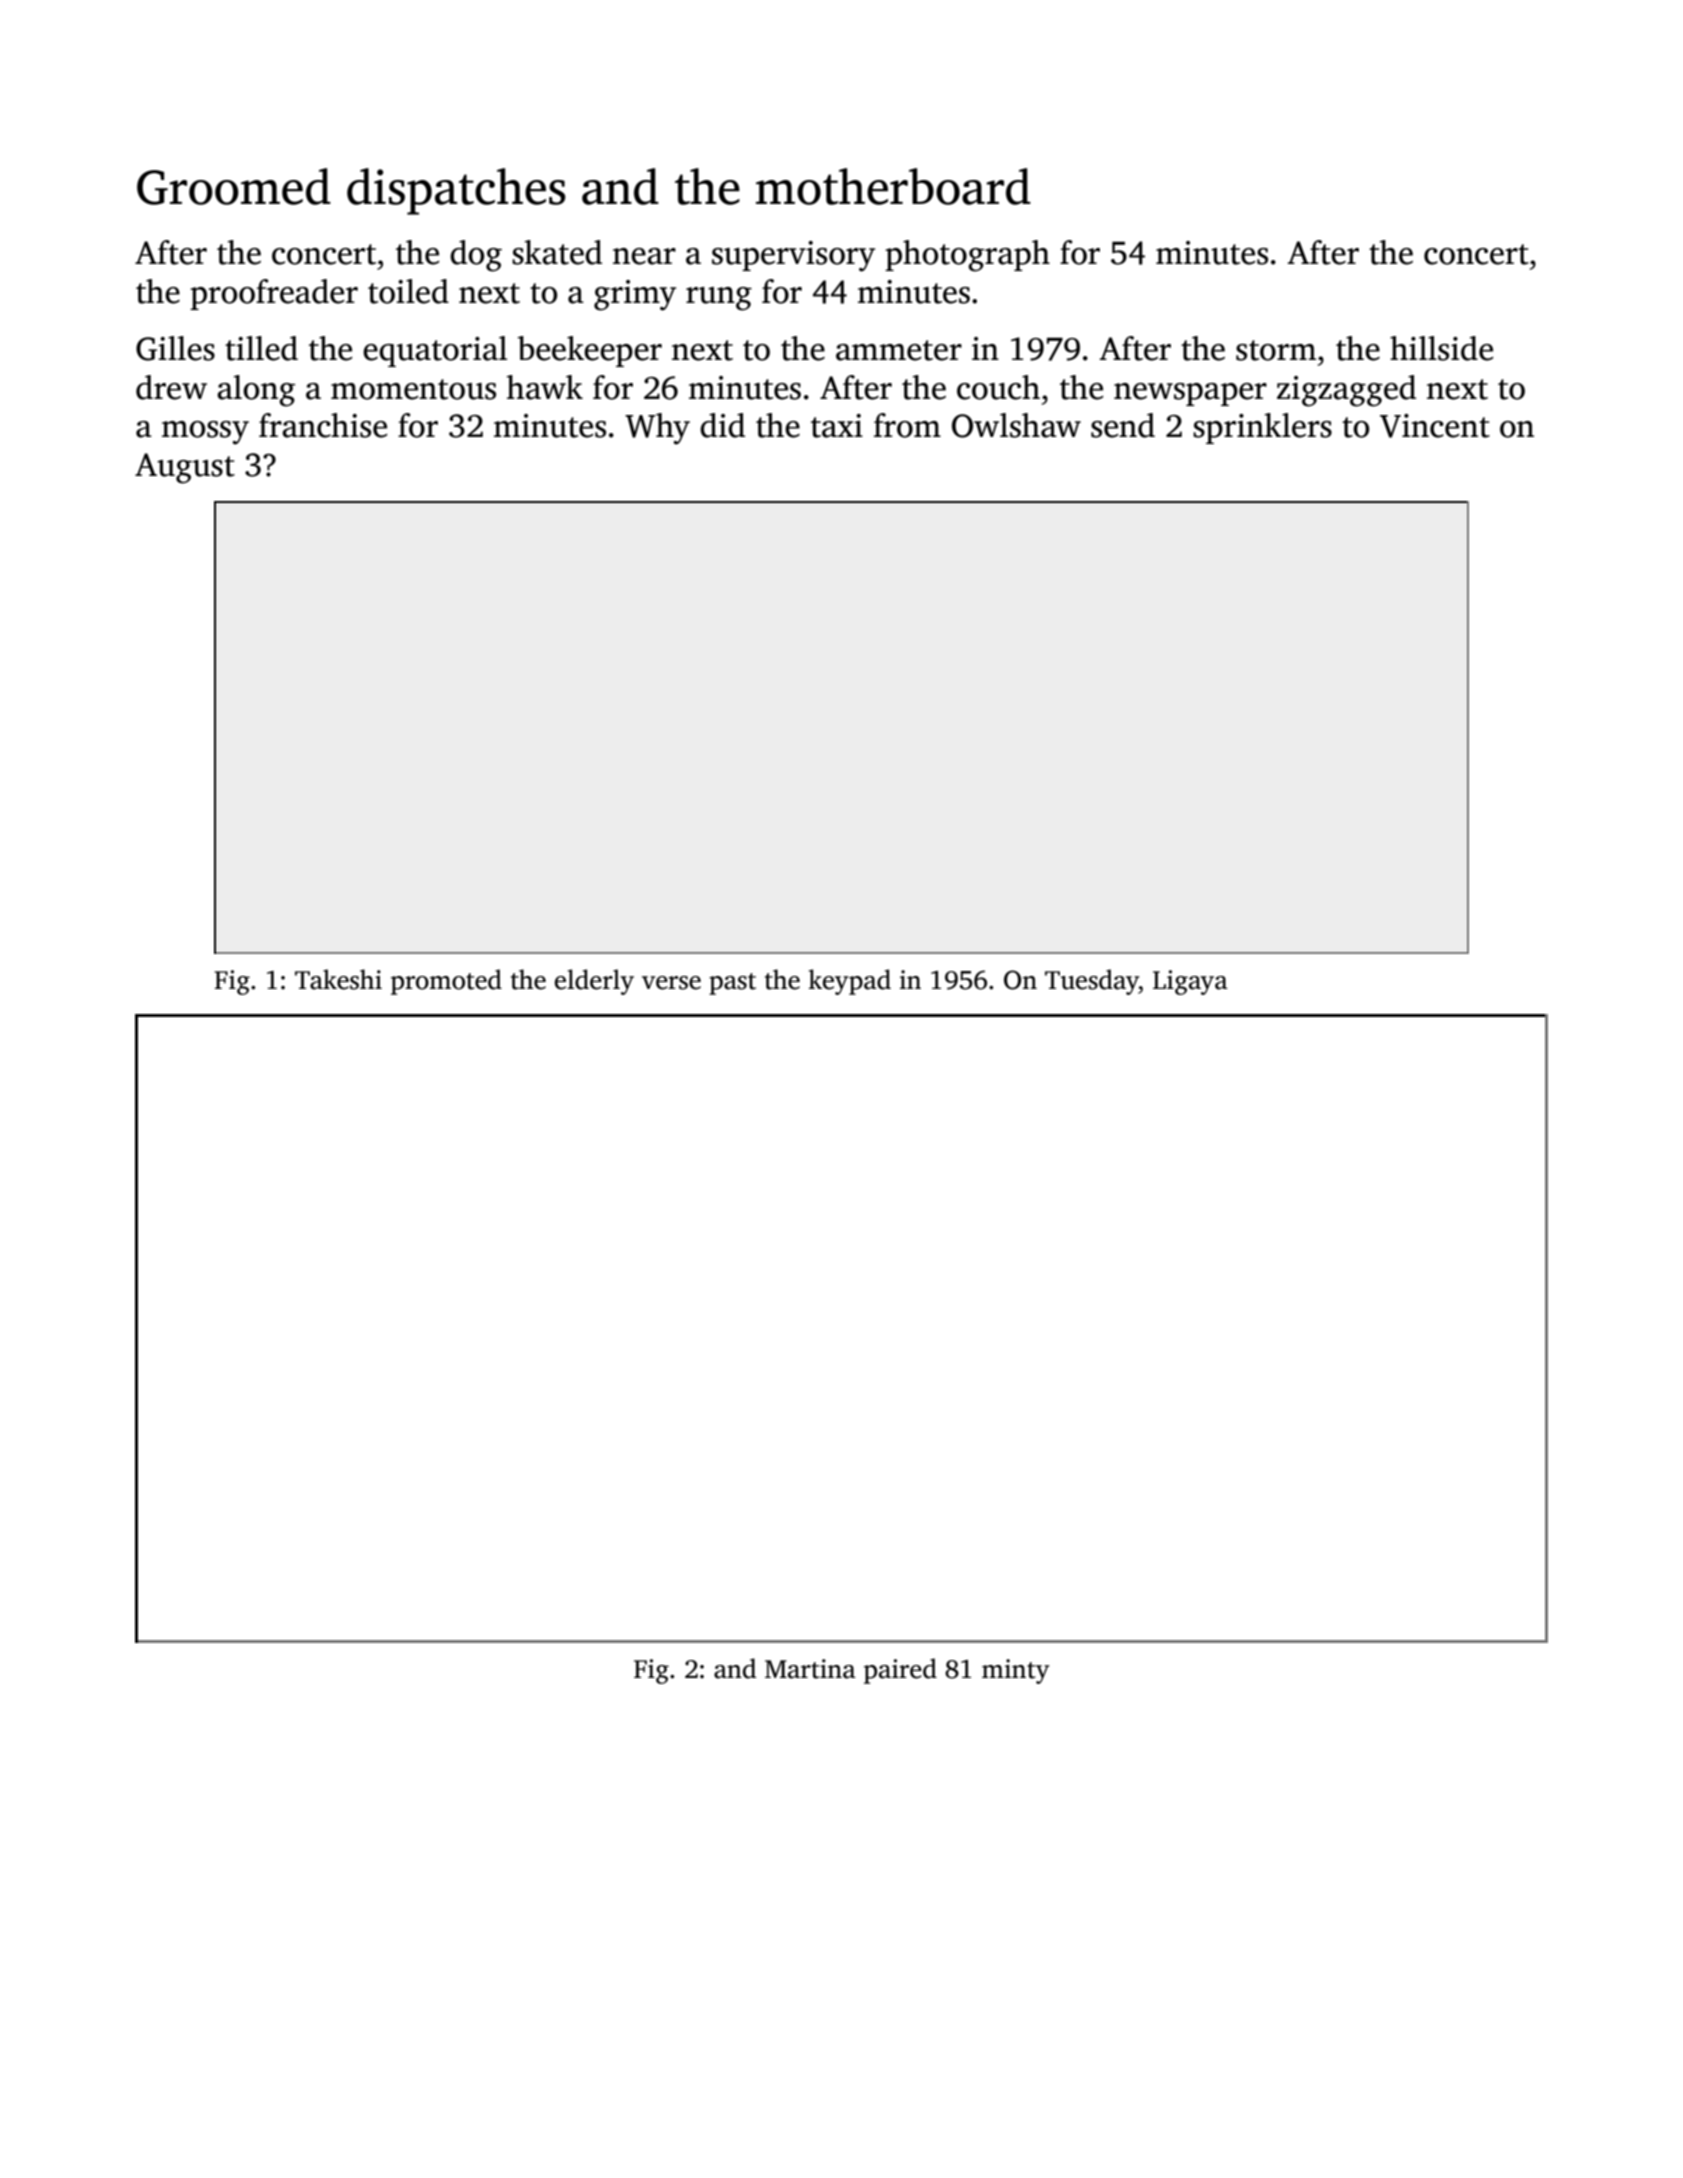  I want to click on did, so click(722, 425).
